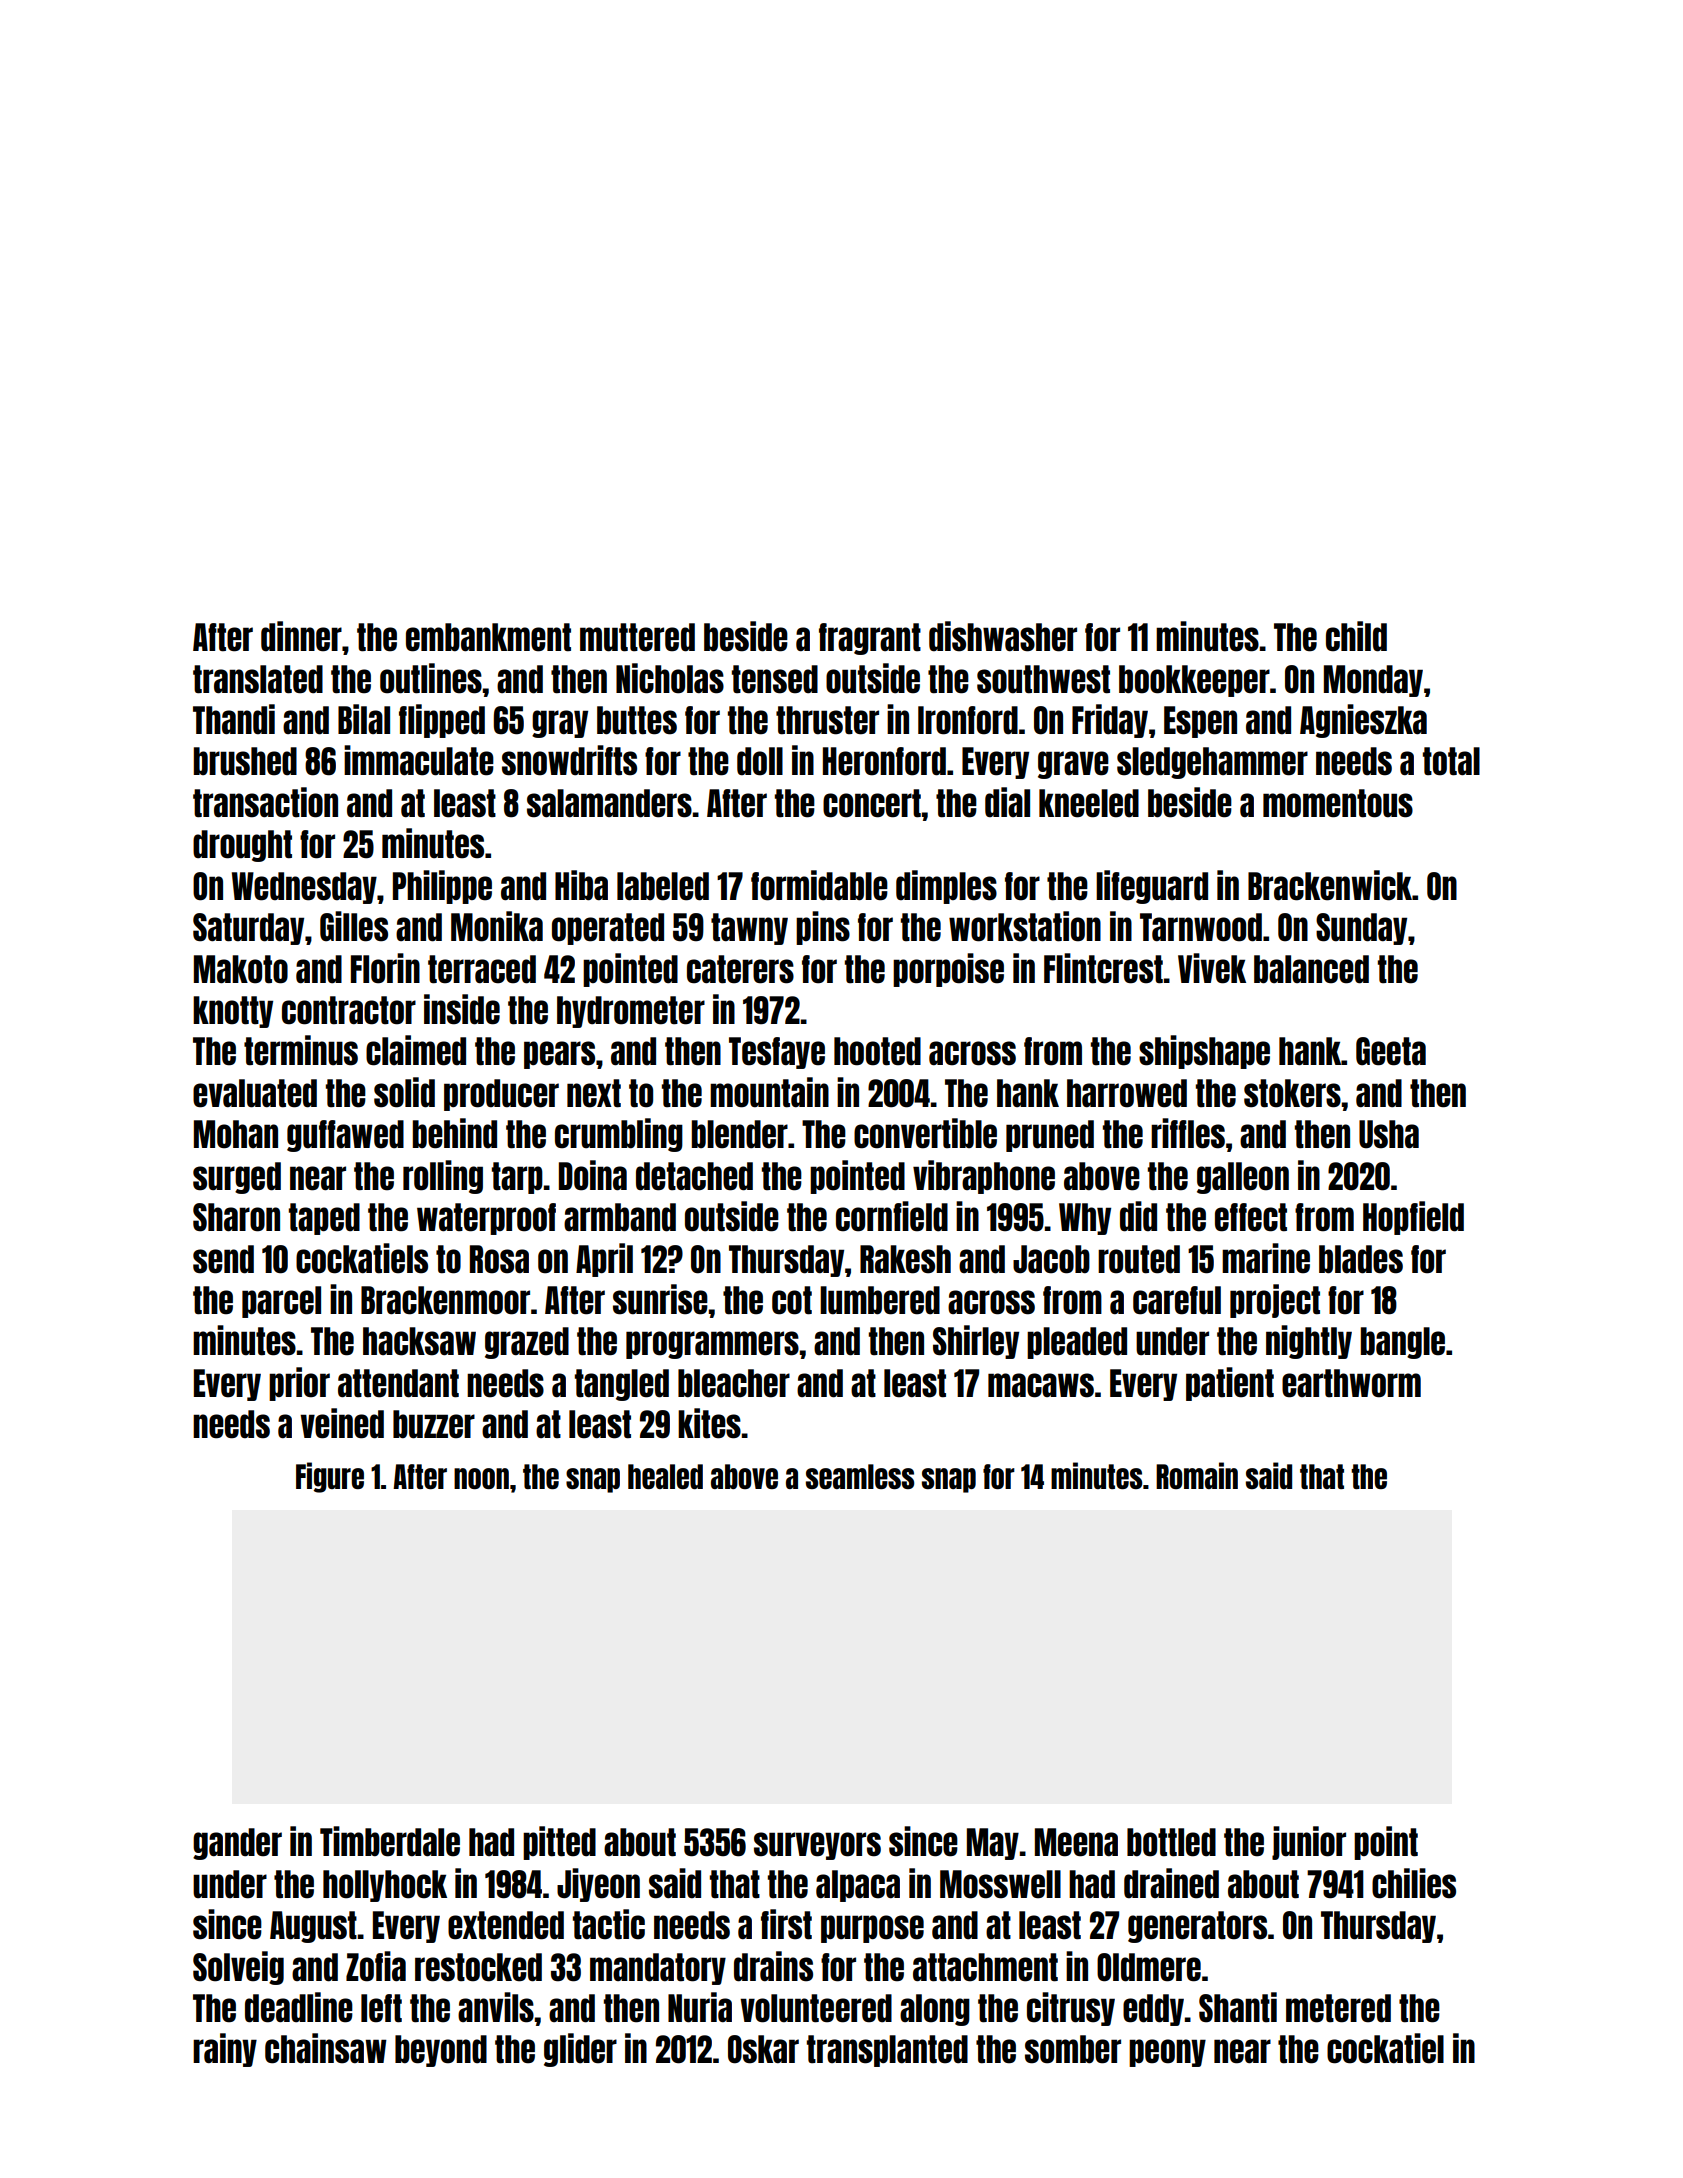 This screenshot has width=1683, height=2178. Describe the element at coordinates (1338, 2008) in the screenshot. I see `metered` at that location.
